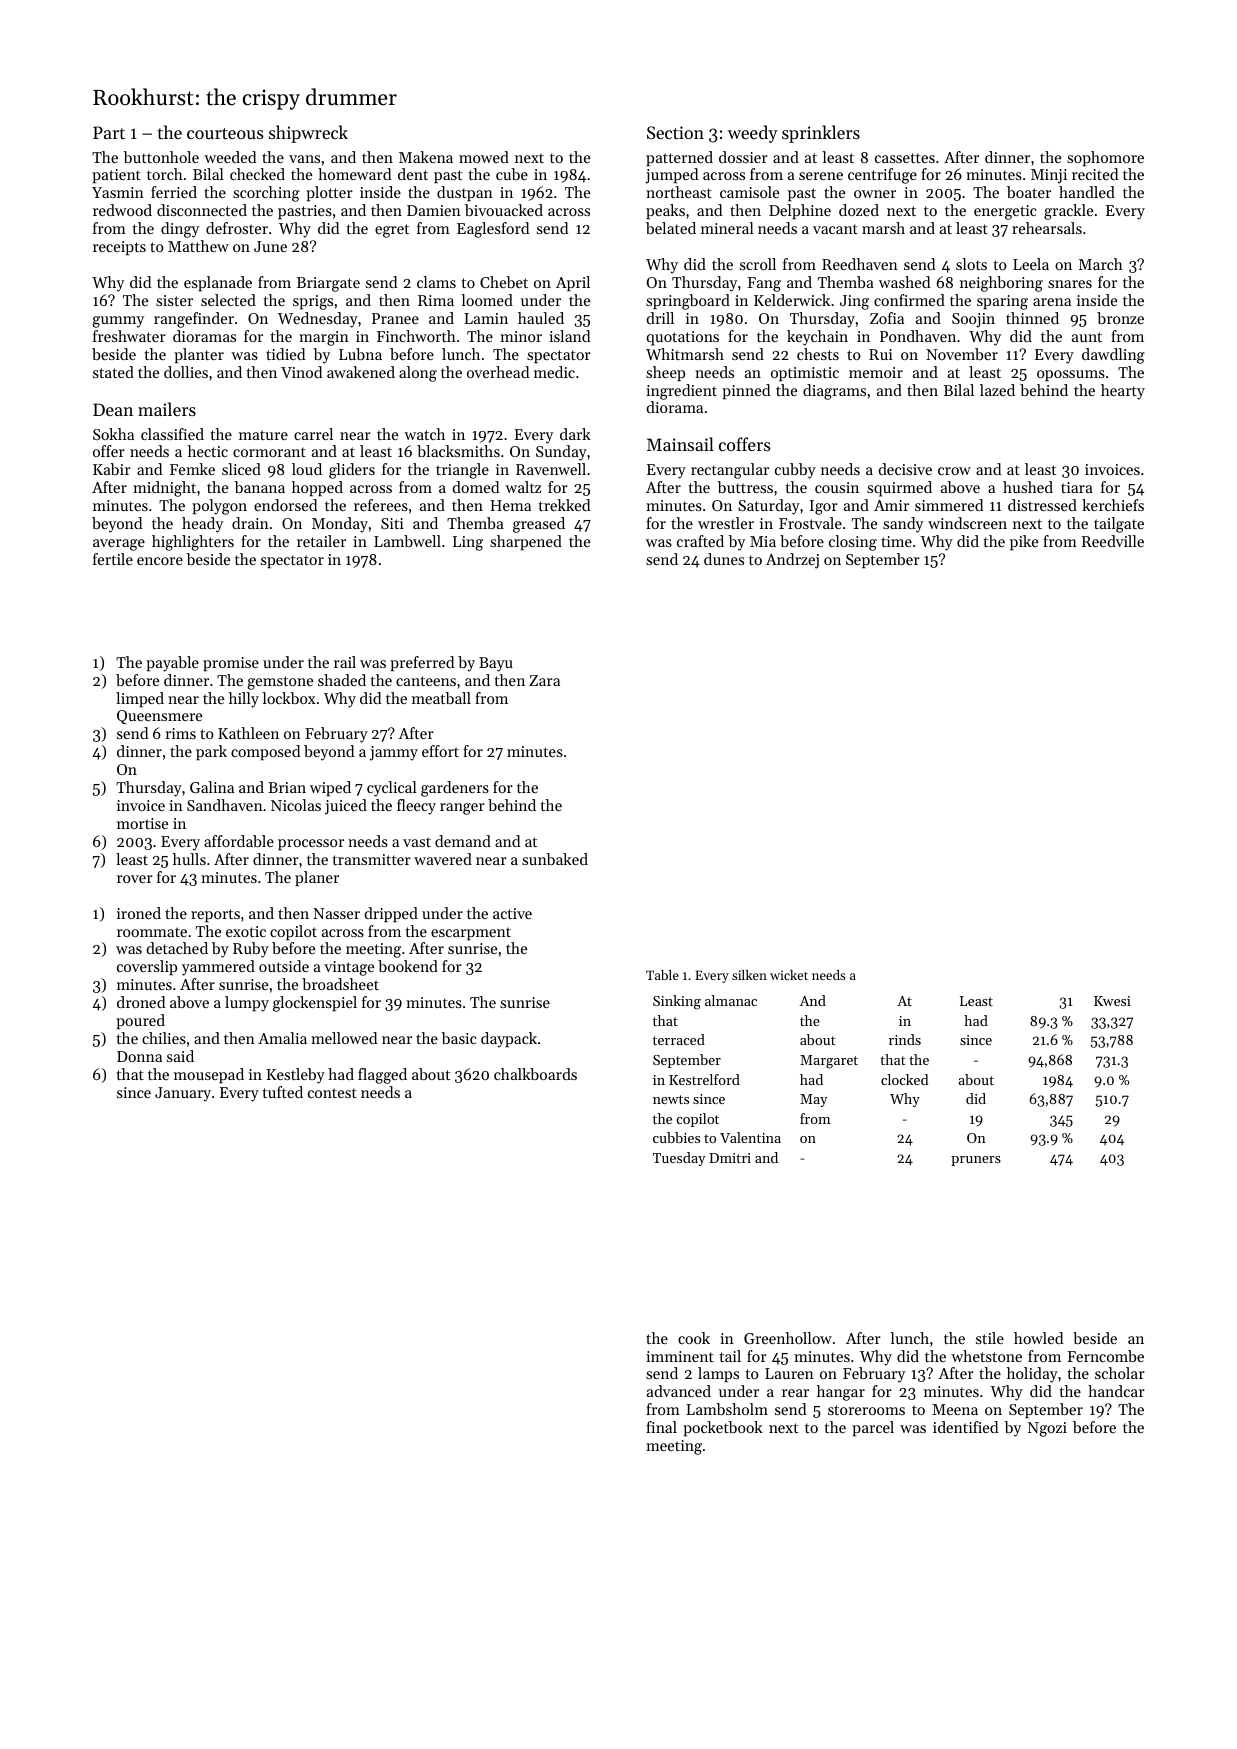 The height and width of the screenshot is (1749, 1237). I want to click on active, so click(512, 913).
